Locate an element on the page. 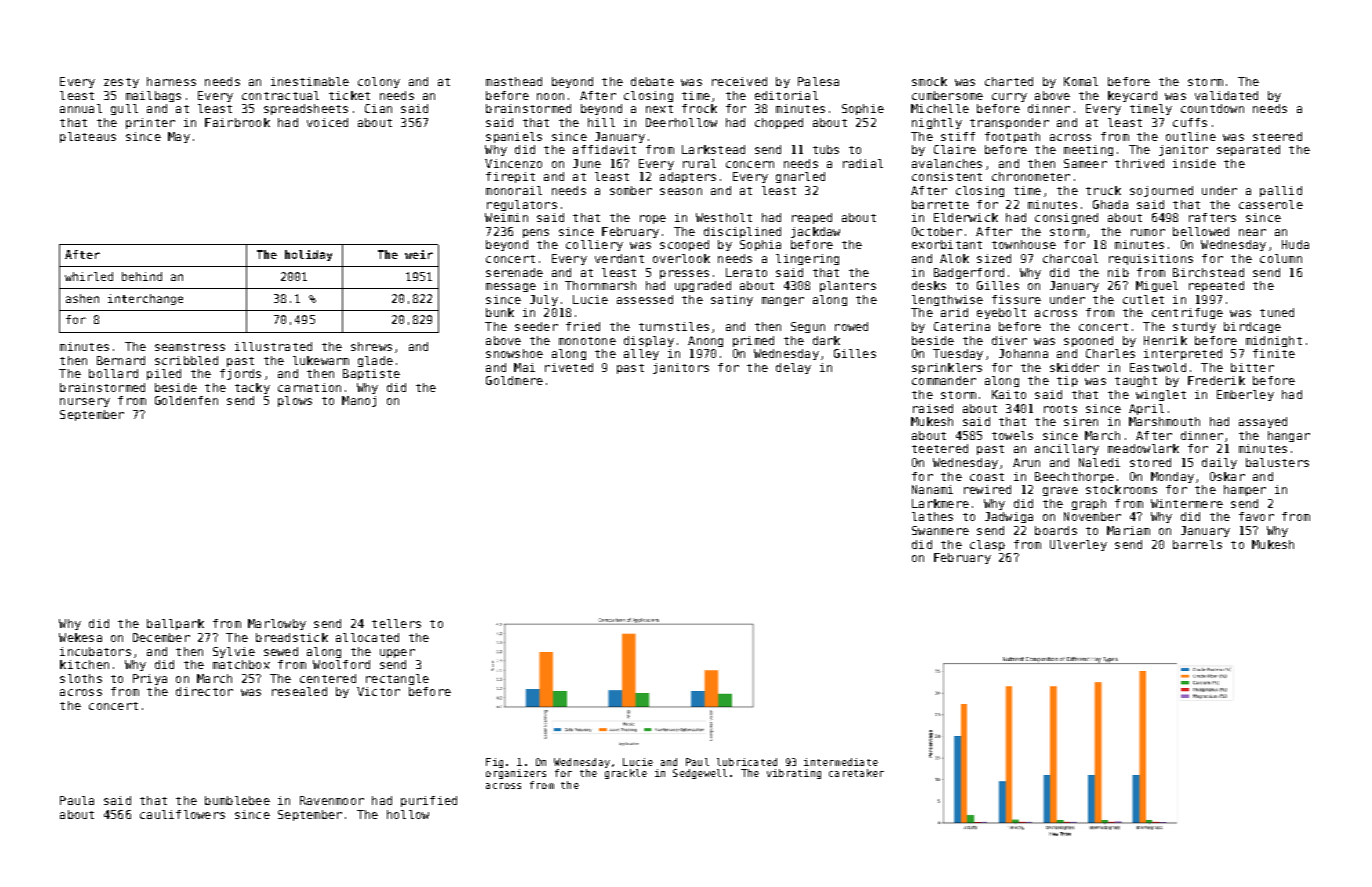 The height and width of the page is (887, 1372). boards is located at coordinates (1056, 530).
